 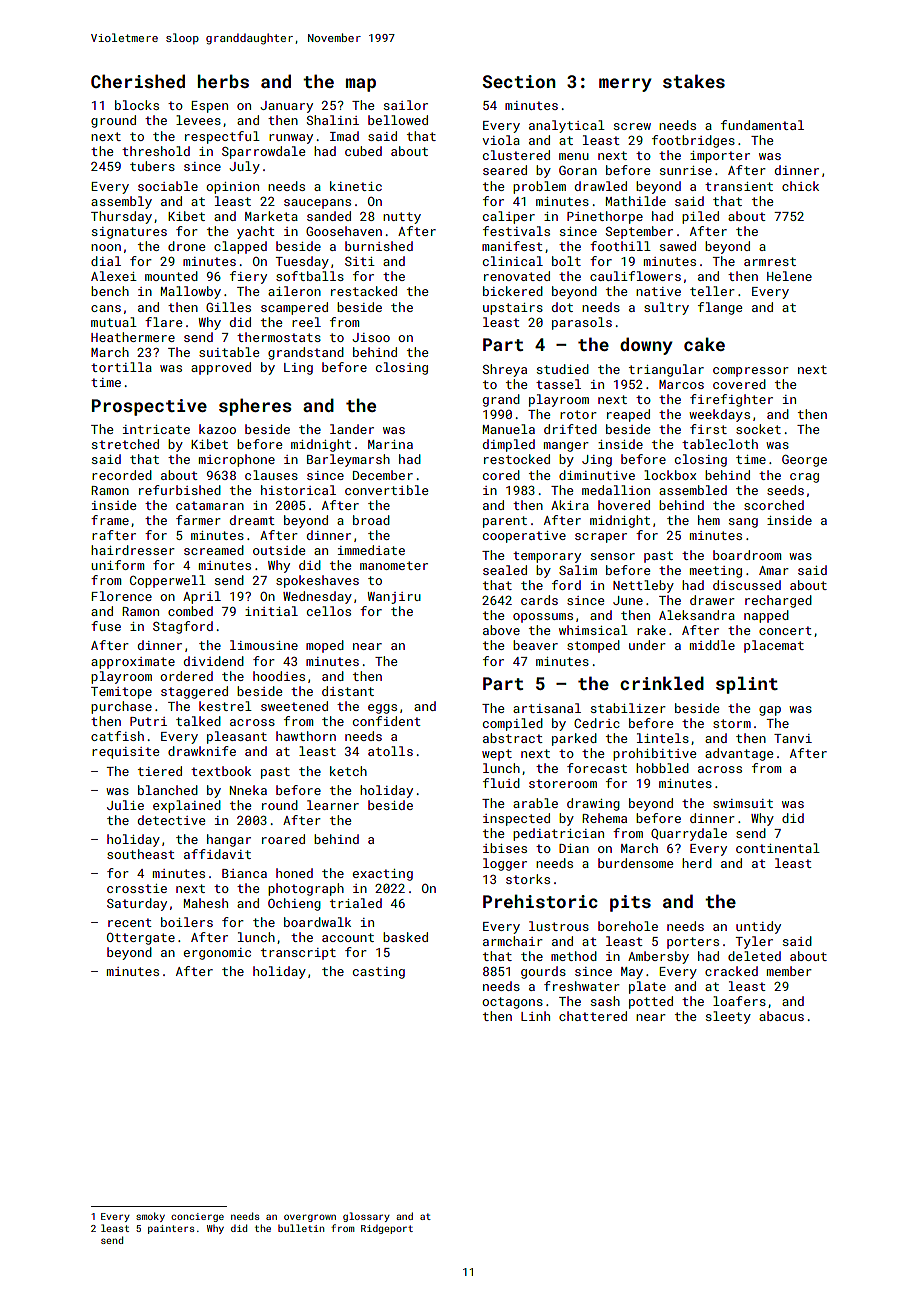 I want to click on above, so click(x=501, y=630).
